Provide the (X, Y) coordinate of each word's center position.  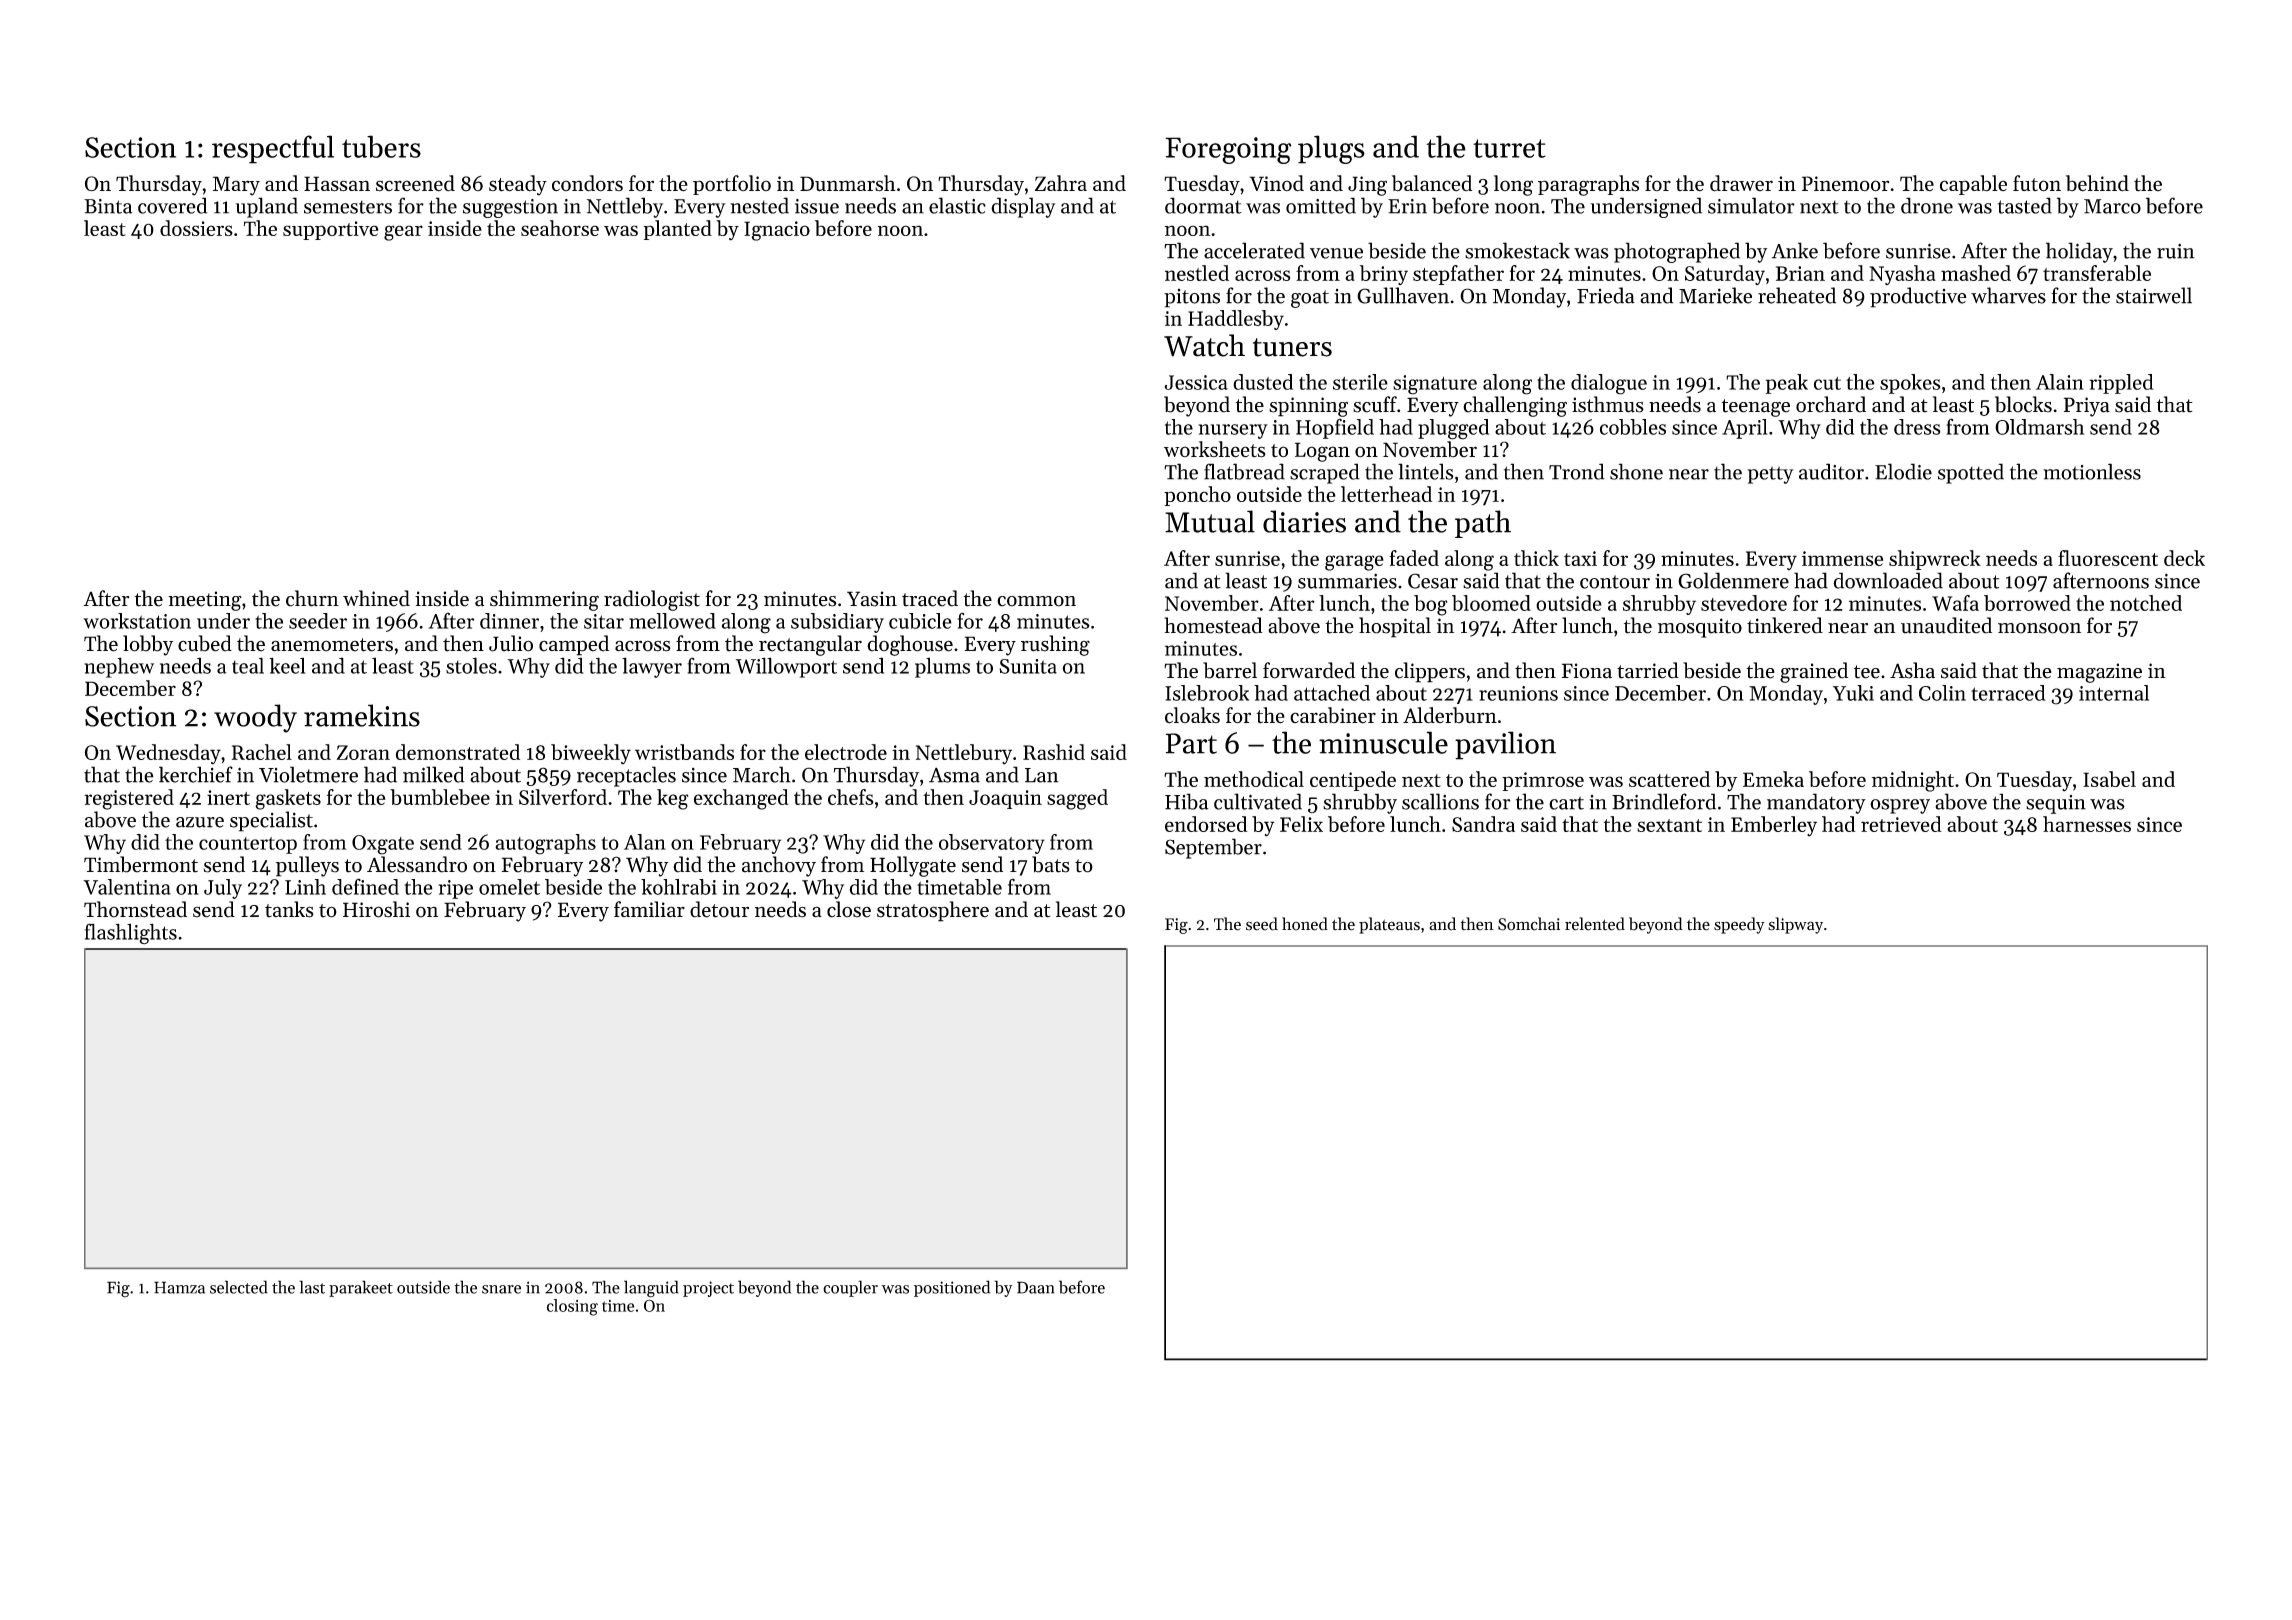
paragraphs (1588, 185)
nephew (119, 667)
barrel (1230, 670)
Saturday (1725, 275)
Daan (1035, 1287)
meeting (205, 601)
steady (518, 185)
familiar (649, 909)
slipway (1795, 925)
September (1213, 848)
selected (239, 1287)
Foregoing (1228, 150)
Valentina (127, 887)
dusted (1263, 382)
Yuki (1853, 693)
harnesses (2087, 824)
